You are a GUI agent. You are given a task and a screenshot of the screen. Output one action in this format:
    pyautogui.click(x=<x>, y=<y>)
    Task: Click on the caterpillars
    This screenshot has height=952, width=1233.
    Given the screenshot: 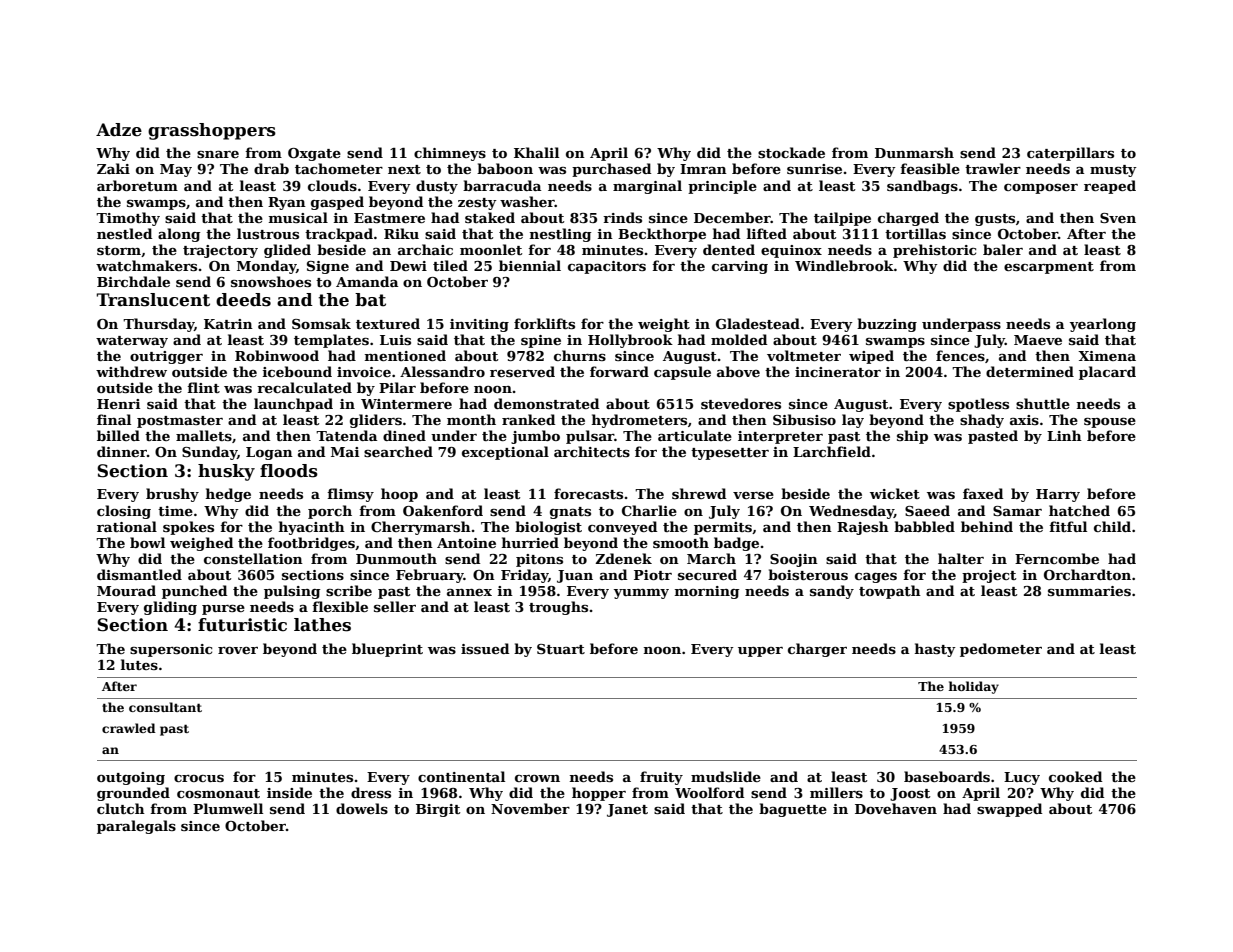 What is the action you would take?
    pyautogui.click(x=1070, y=154)
